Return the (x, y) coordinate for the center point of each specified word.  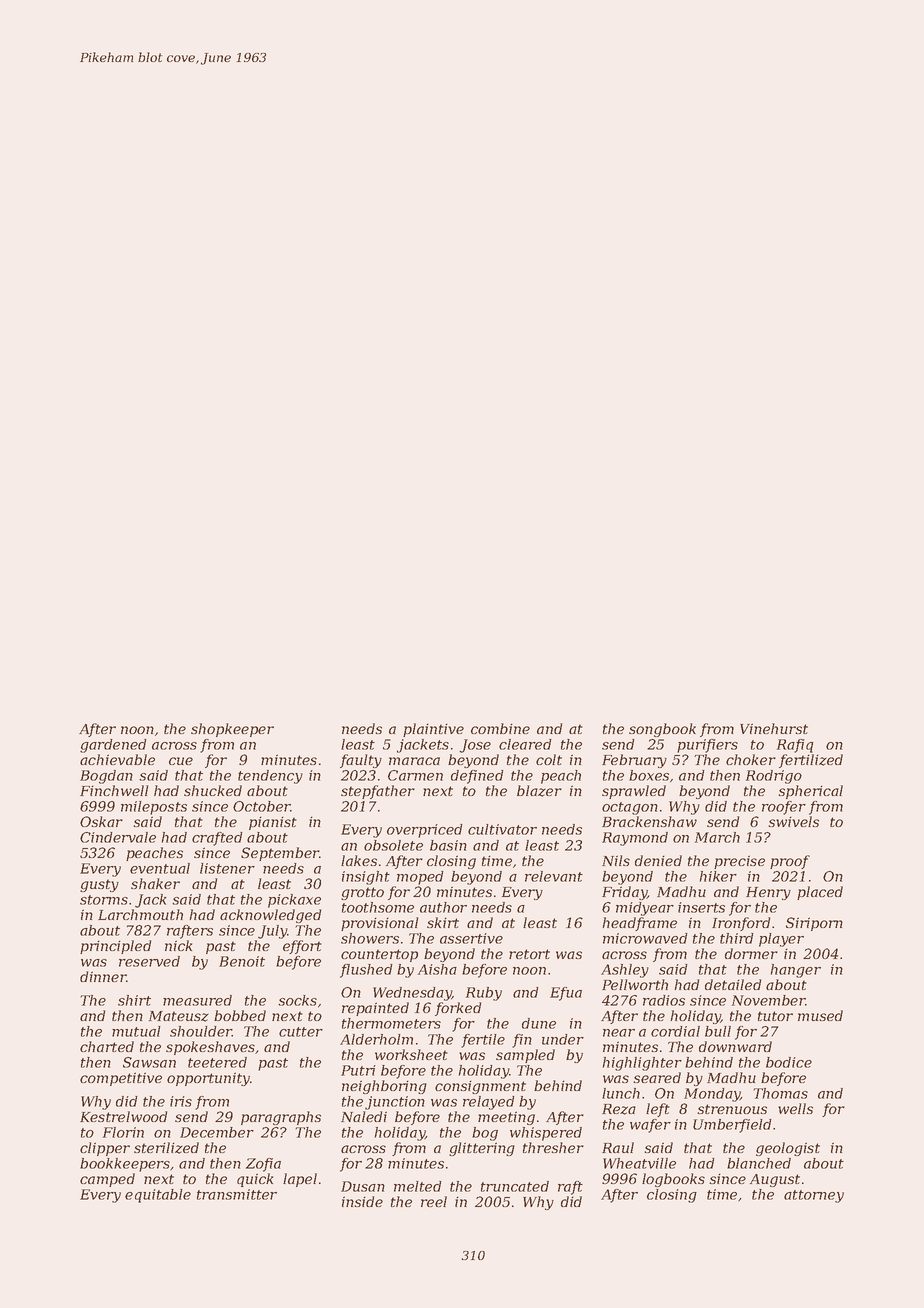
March (717, 837)
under (563, 1039)
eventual (160, 868)
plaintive (433, 730)
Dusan (363, 1186)
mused (820, 1015)
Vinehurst (774, 728)
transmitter (237, 1194)
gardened (113, 746)
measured (197, 1000)
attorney (814, 1196)
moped (420, 878)
